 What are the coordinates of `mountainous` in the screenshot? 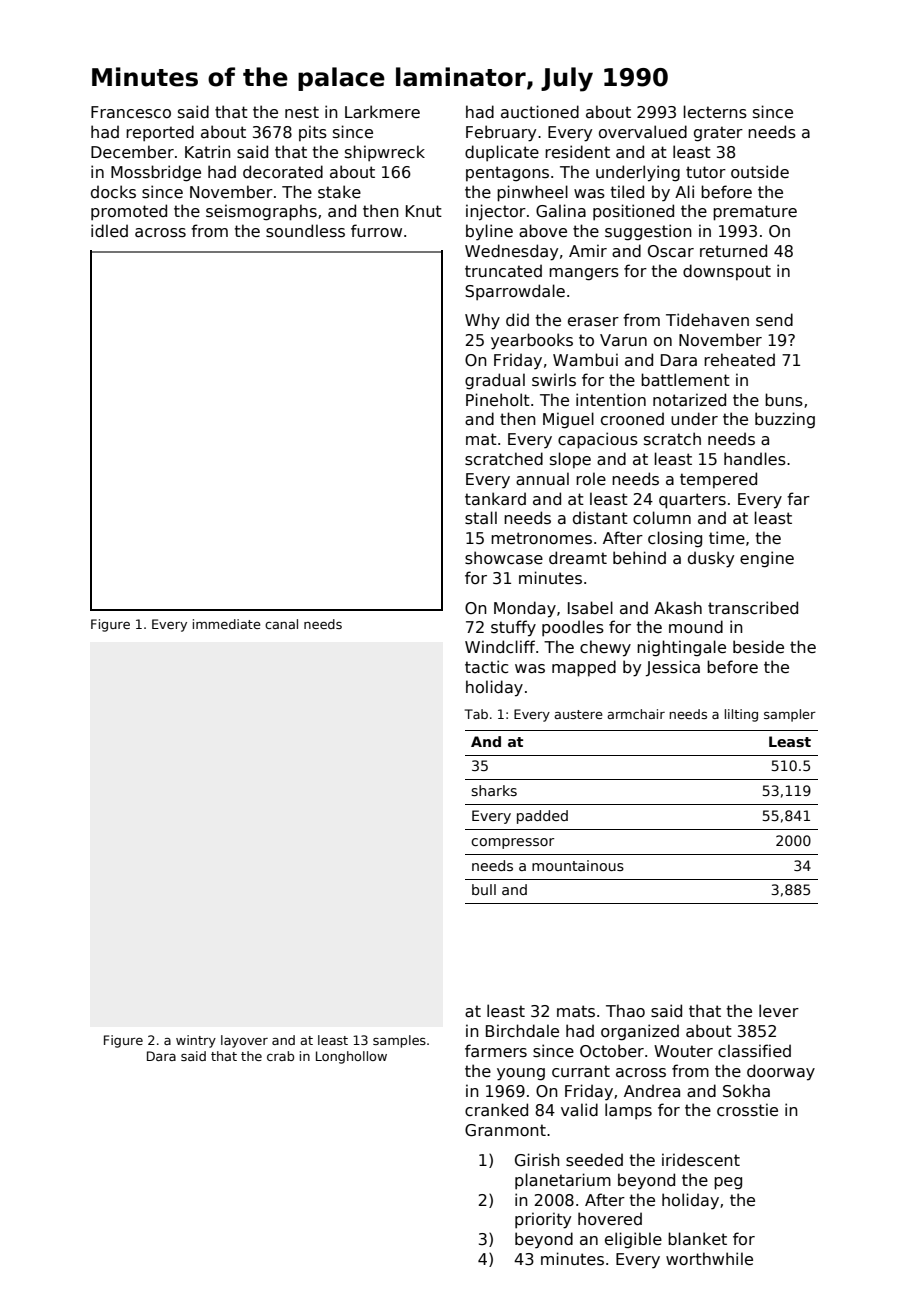 It's located at (578, 865).
